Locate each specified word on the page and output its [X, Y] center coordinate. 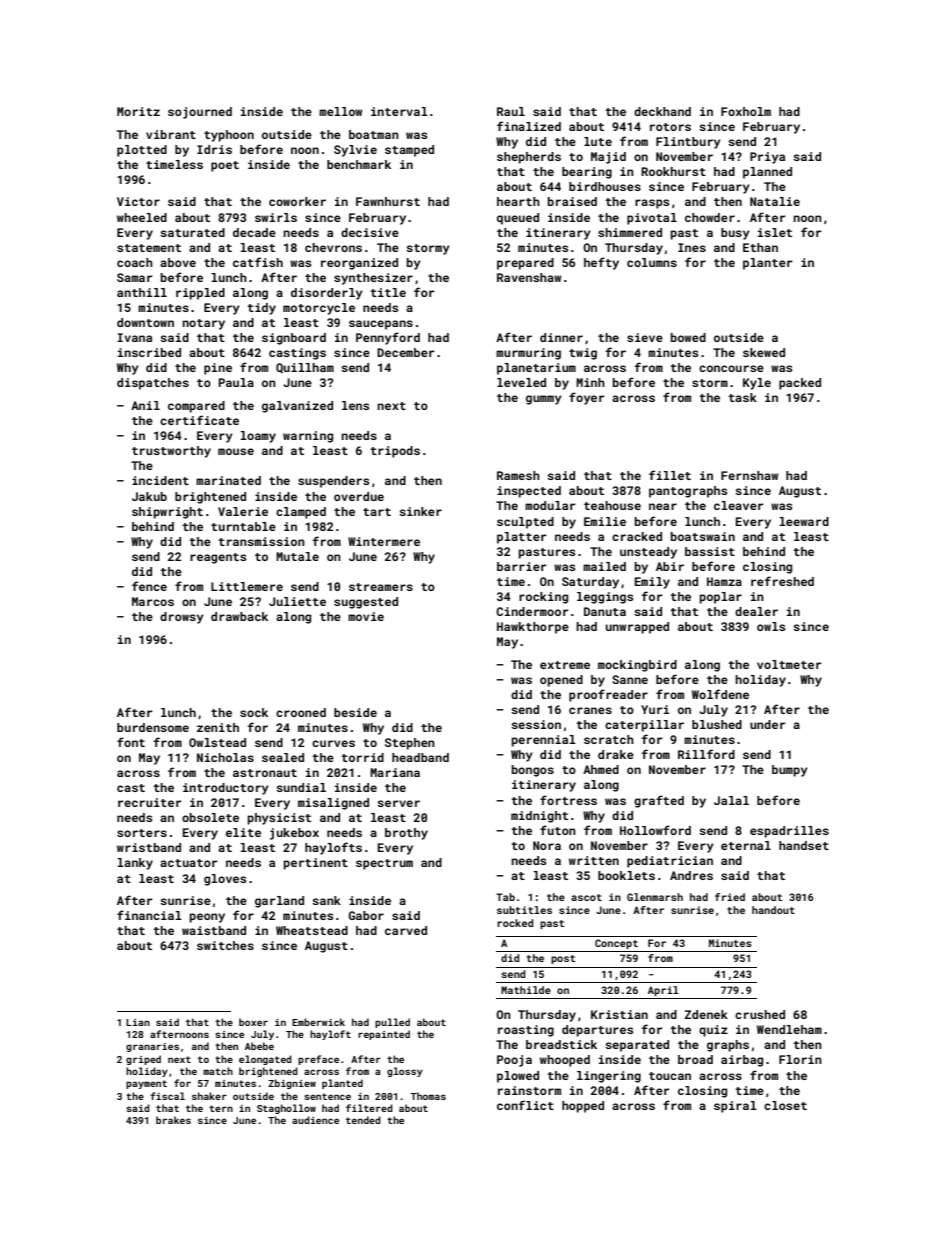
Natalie [775, 201]
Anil [145, 405]
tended [363, 1120]
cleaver [738, 505]
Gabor [366, 915]
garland [279, 902]
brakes [173, 1120]
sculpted [525, 523]
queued [518, 219]
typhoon [229, 136]
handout [773, 910]
